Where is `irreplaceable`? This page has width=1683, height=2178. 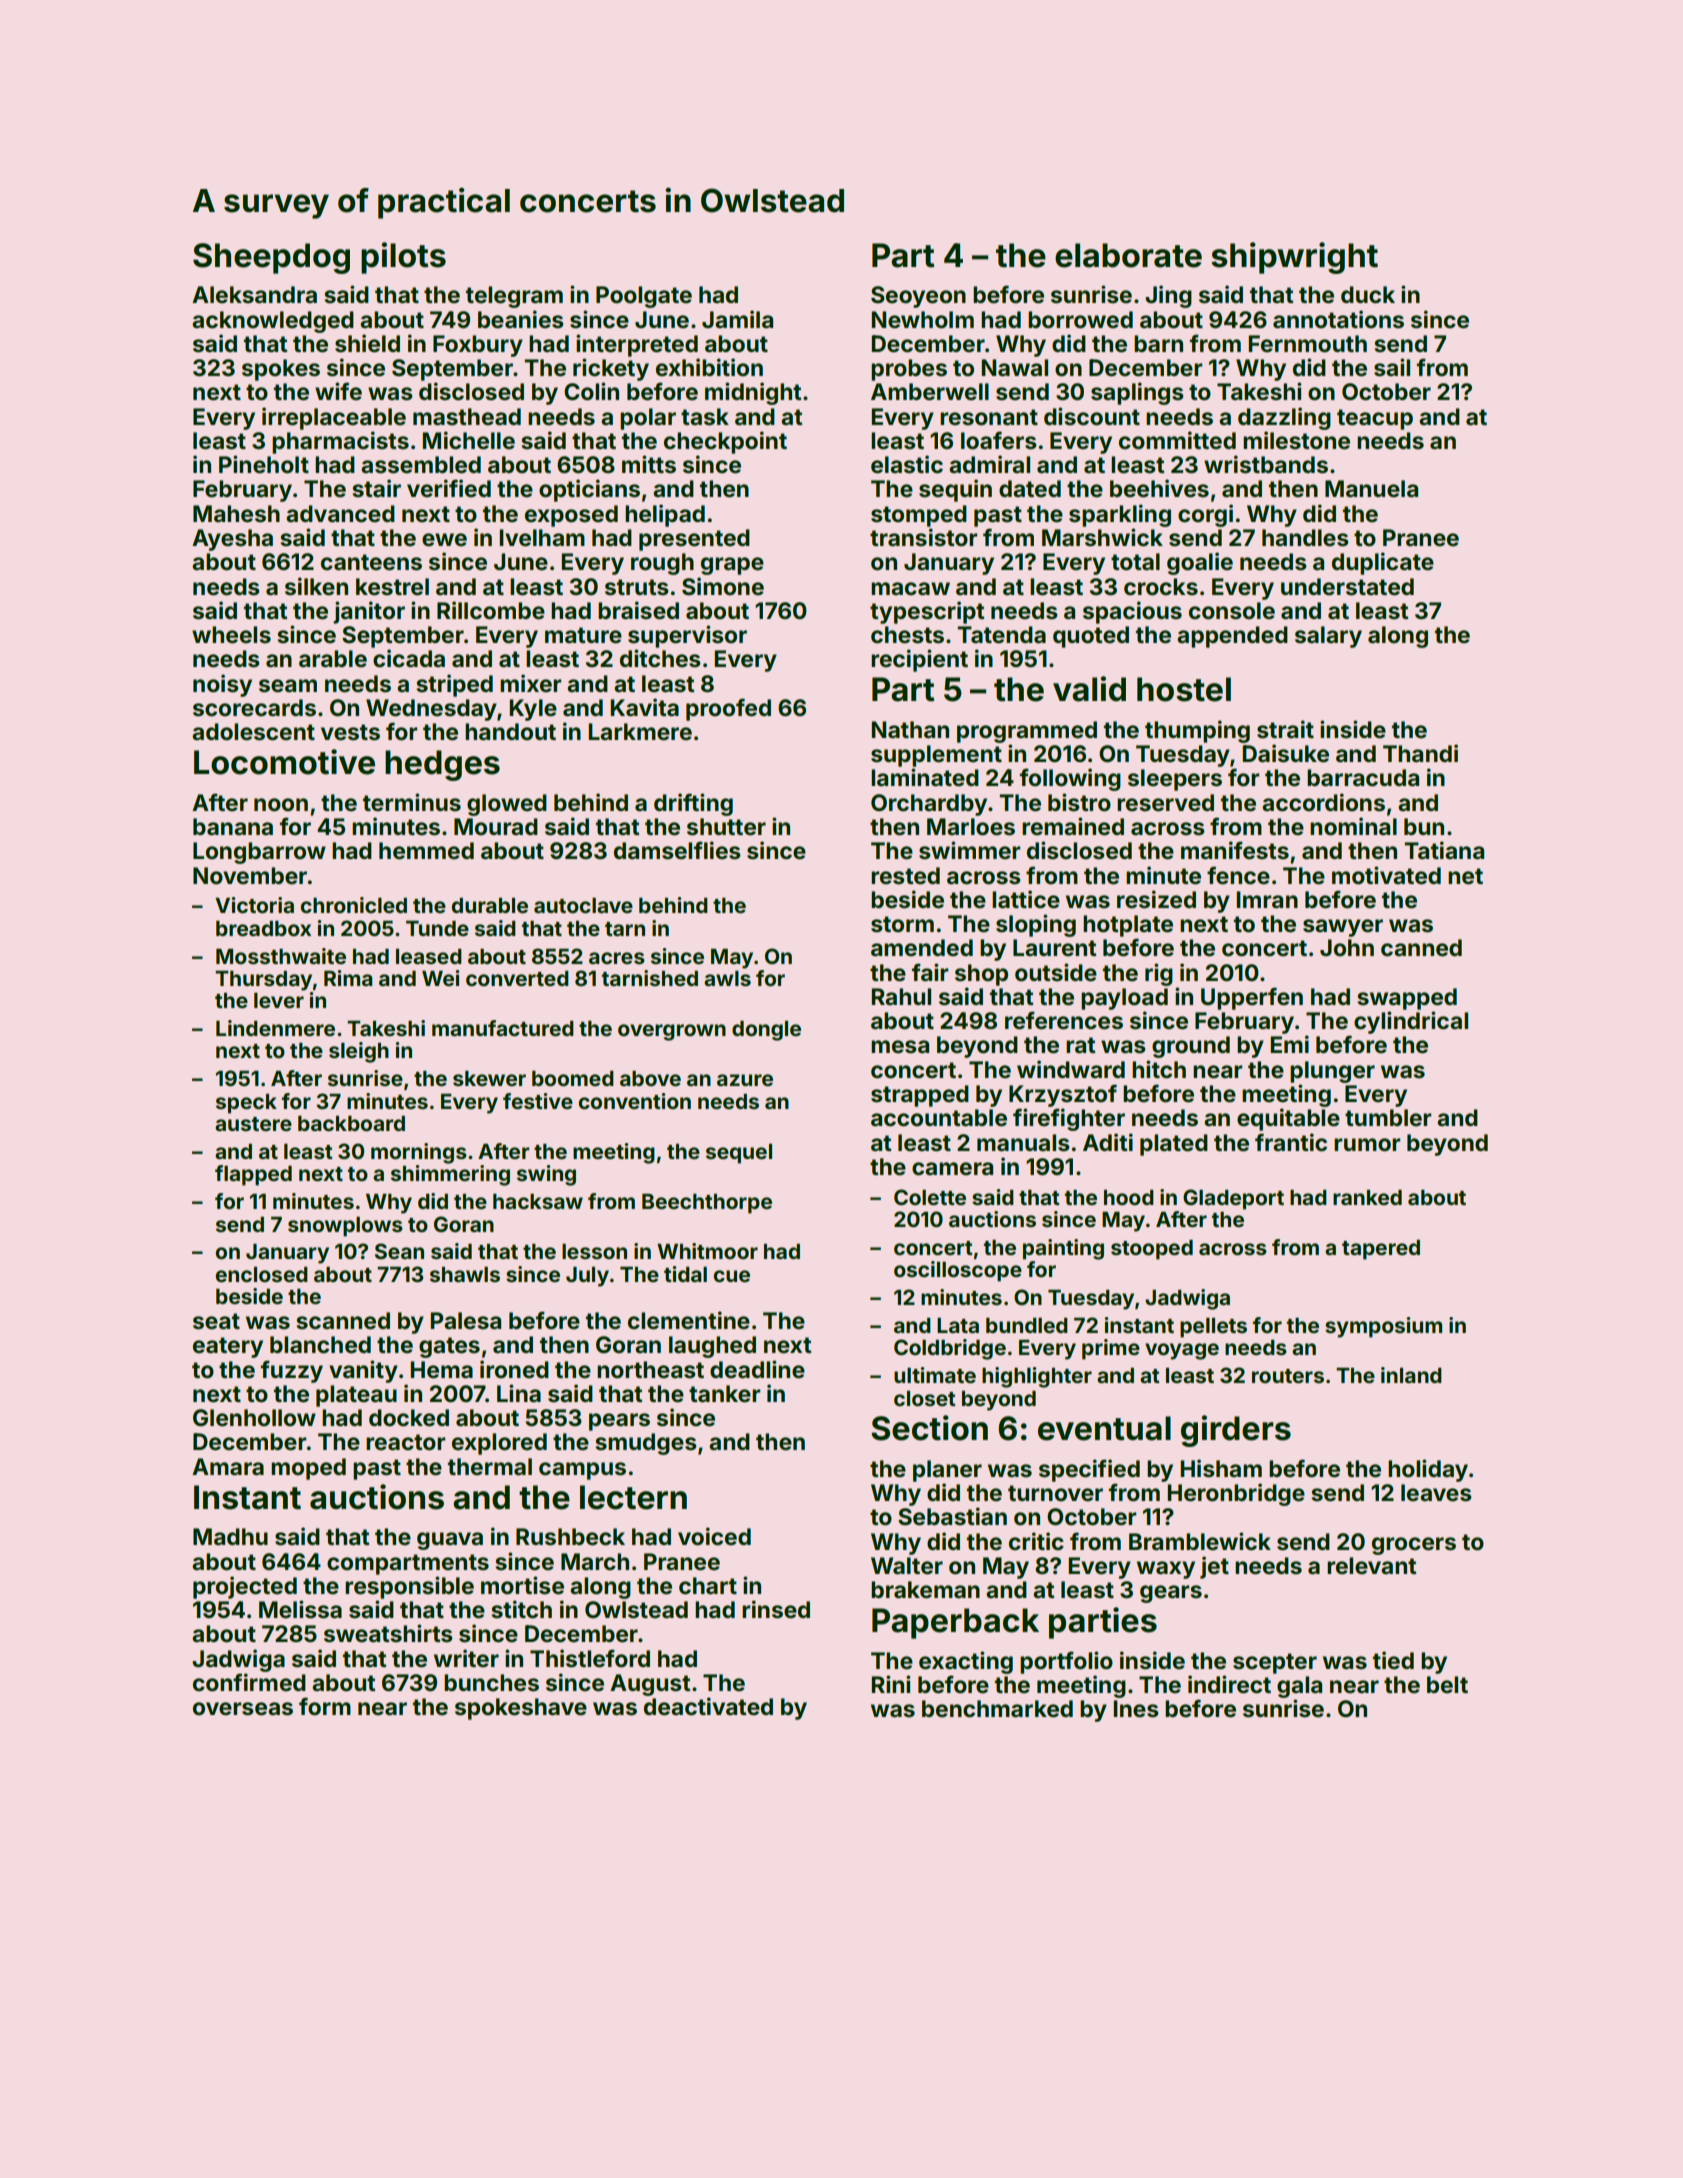
irreplaceable is located at coordinates (334, 418).
